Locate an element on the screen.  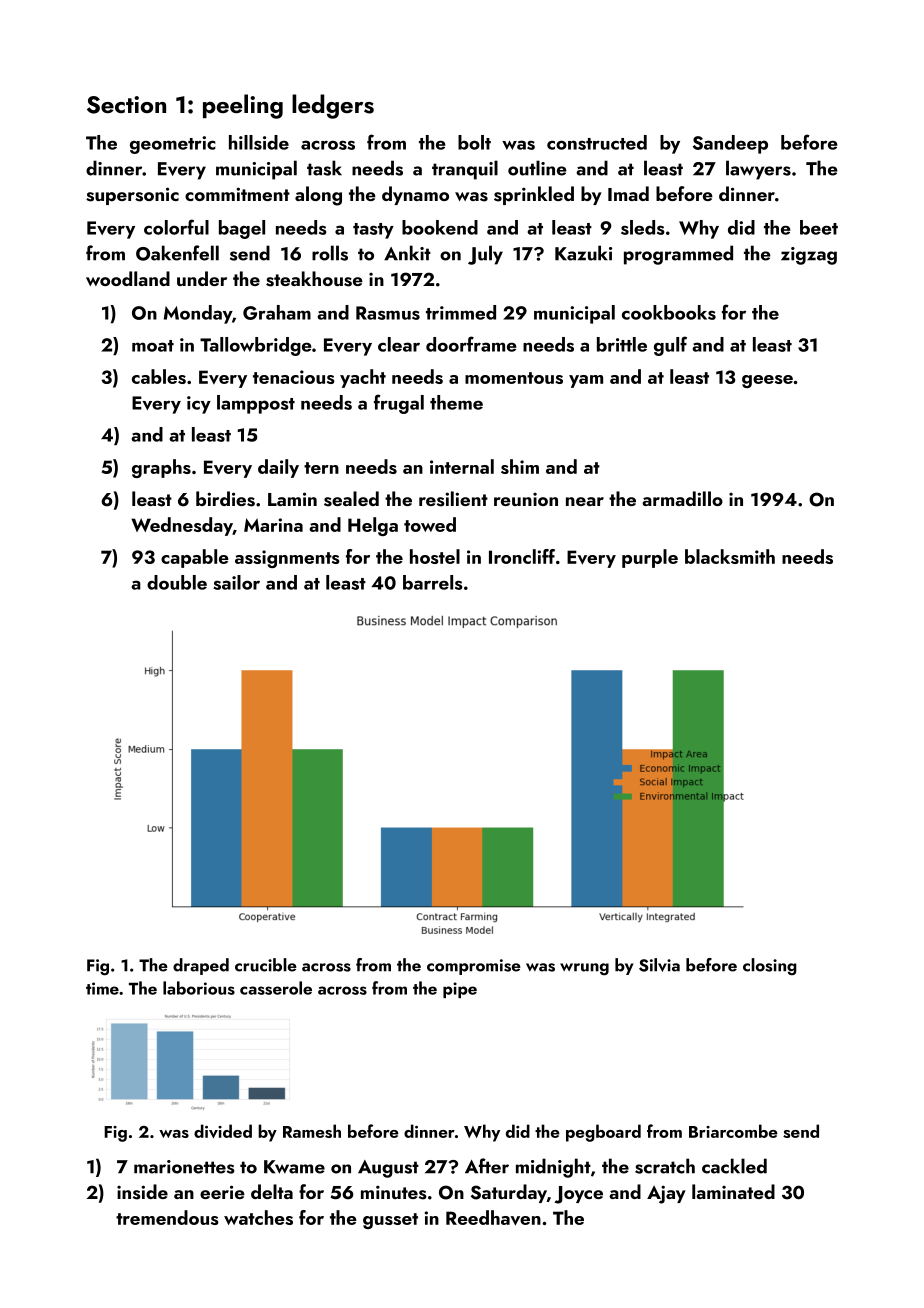
casserole is located at coordinates (276, 988).
